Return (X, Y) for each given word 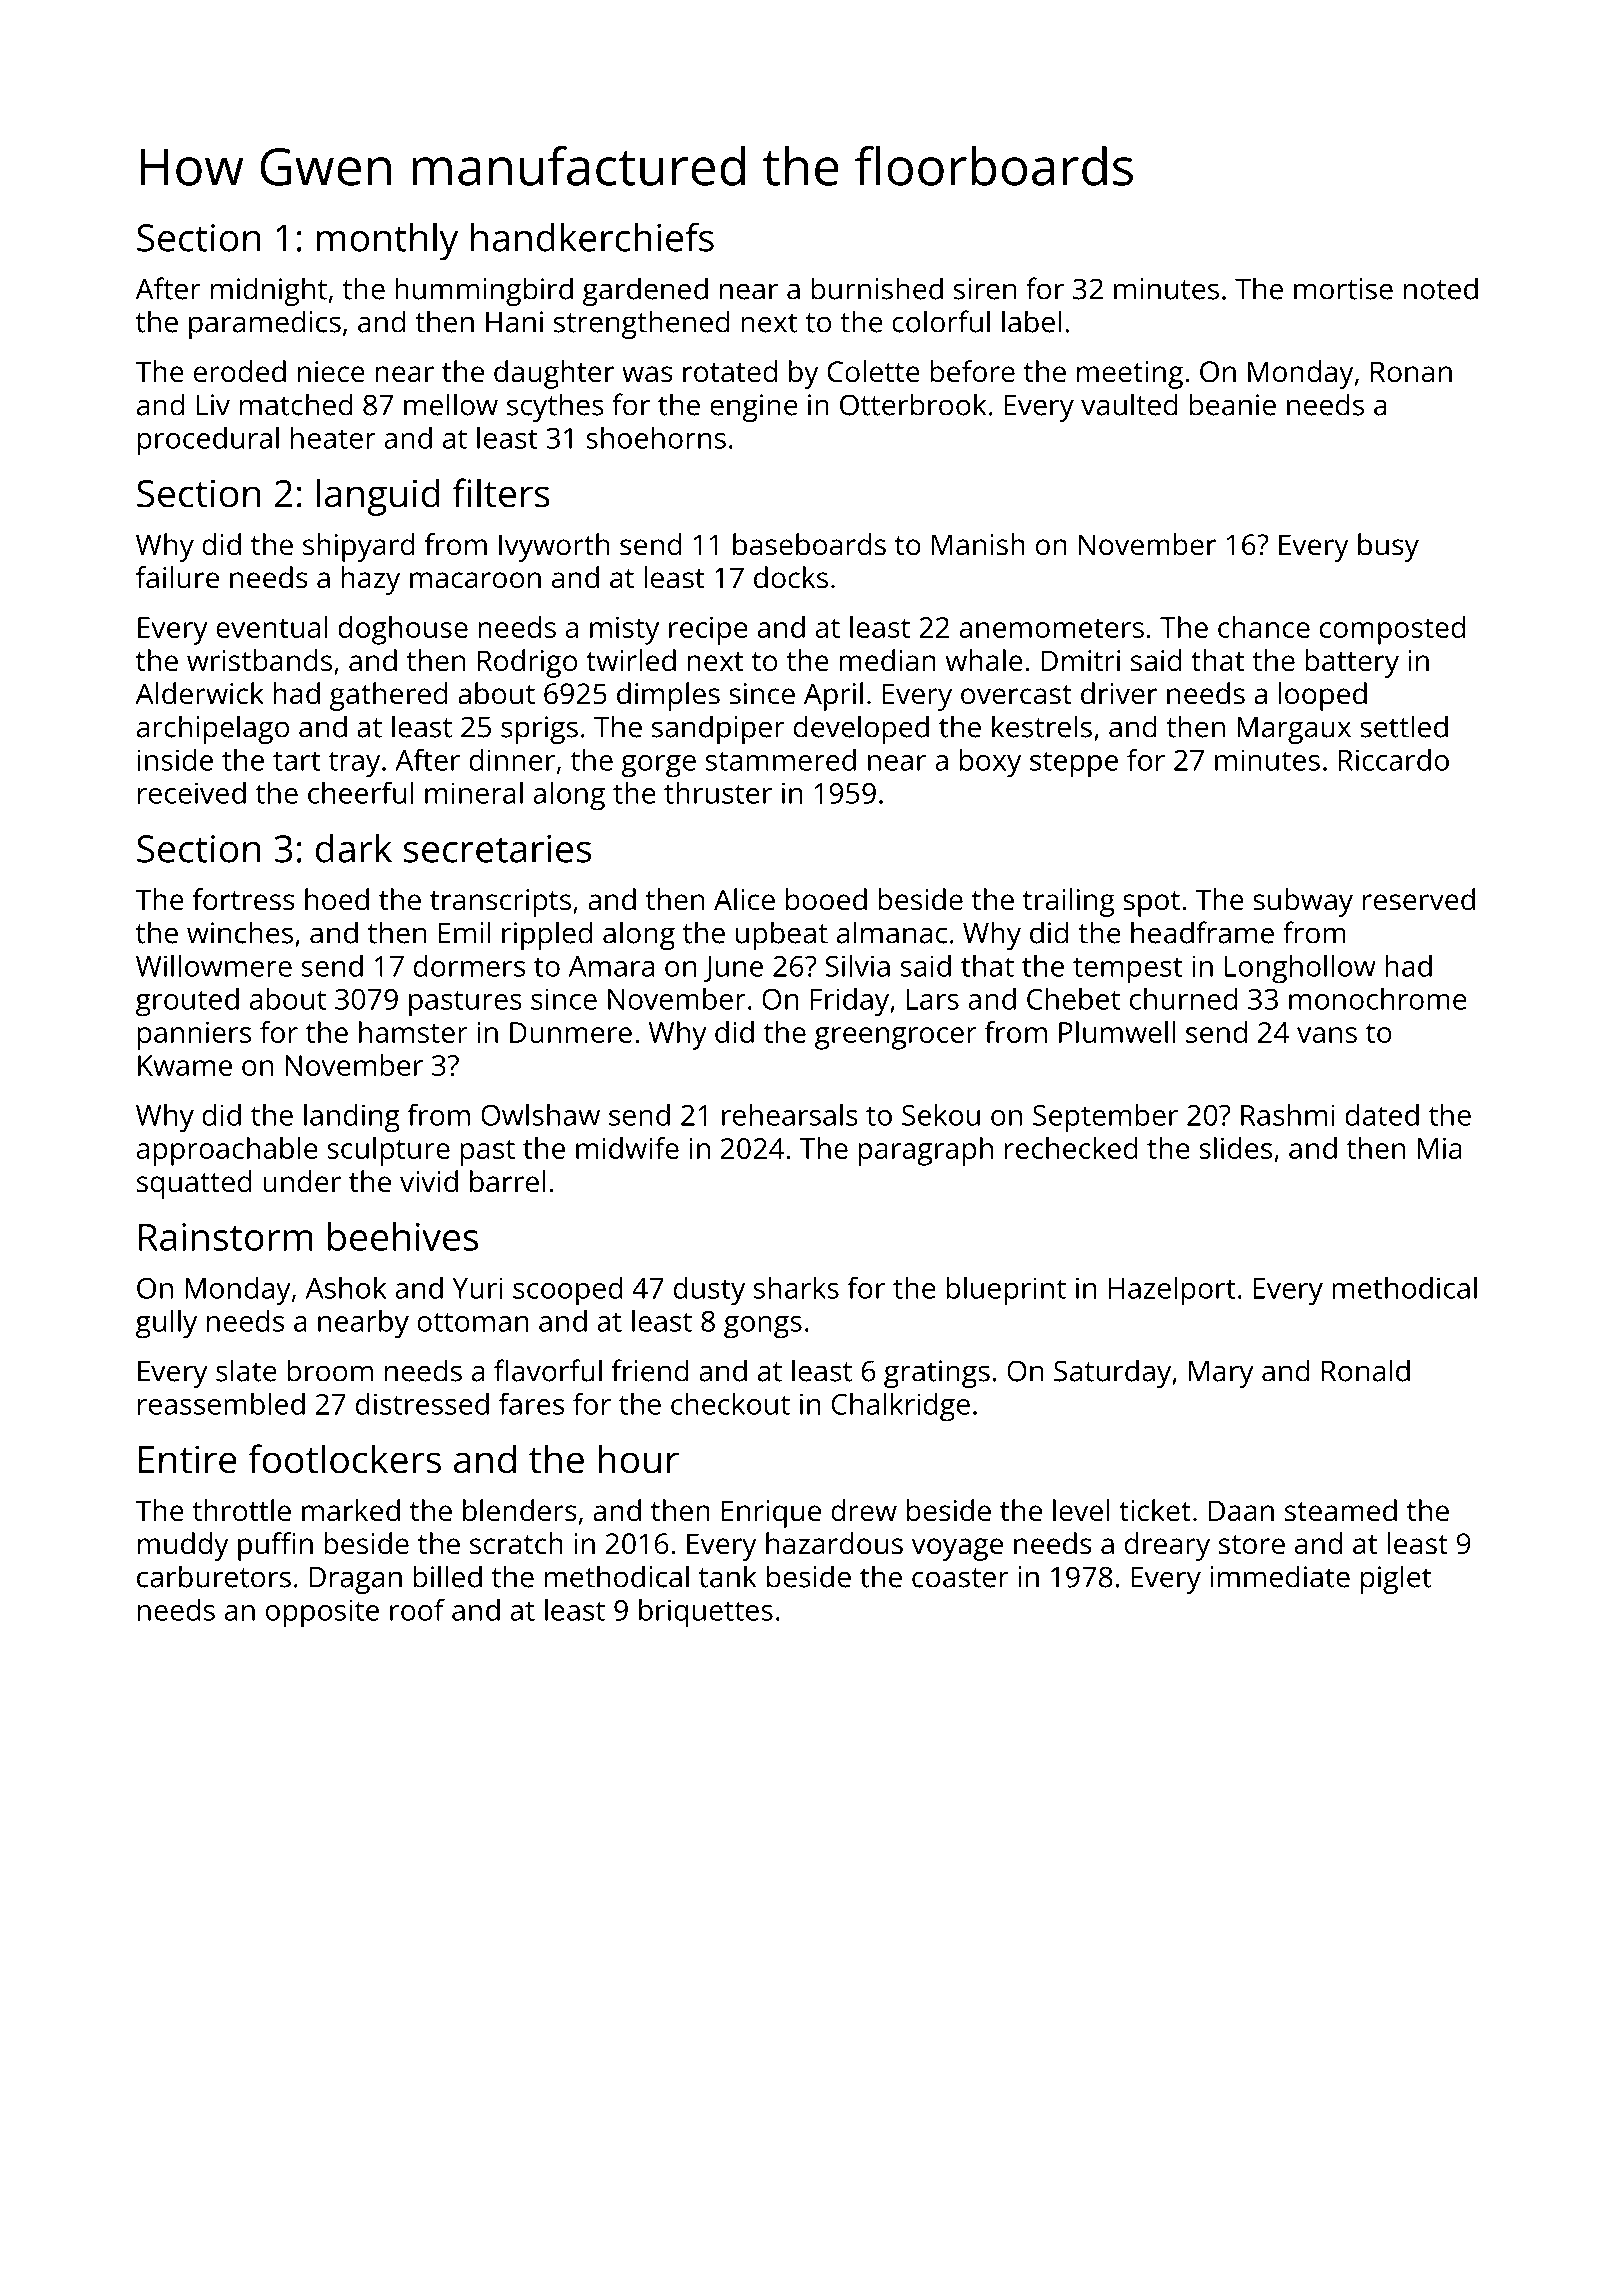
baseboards (809, 544)
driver (1119, 693)
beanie (1232, 404)
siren (985, 289)
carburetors (214, 1576)
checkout (730, 1404)
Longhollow (1300, 969)
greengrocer (896, 1038)
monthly (387, 242)
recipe (708, 631)
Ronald (1366, 1370)
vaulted (1129, 404)
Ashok (346, 1288)
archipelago (213, 729)
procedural (208, 441)
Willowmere (214, 966)
